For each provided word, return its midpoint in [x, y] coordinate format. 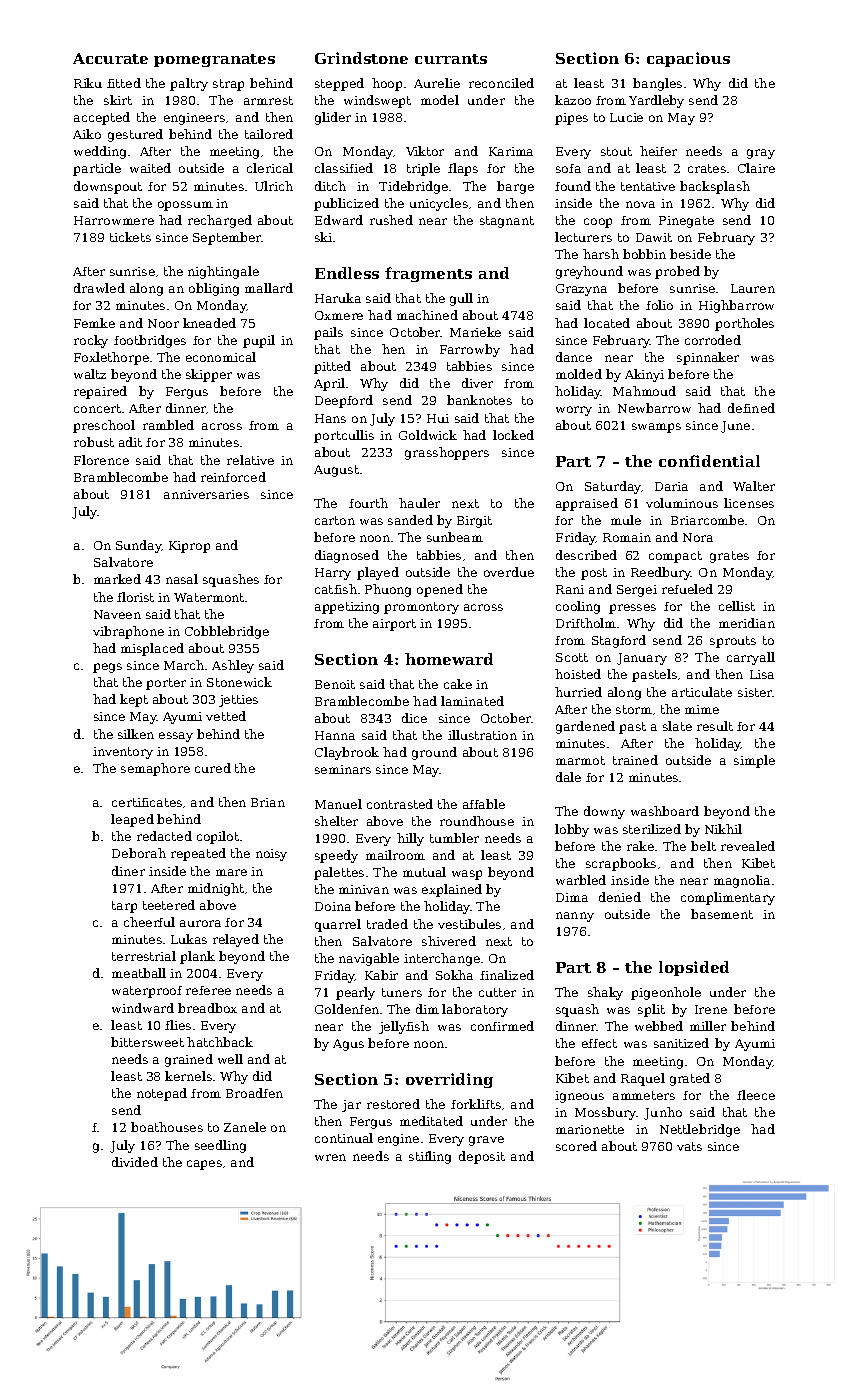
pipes [571, 119]
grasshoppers [447, 453]
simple [754, 761]
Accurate [110, 58]
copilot [218, 837]
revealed [748, 846]
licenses [749, 503]
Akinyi [644, 375]
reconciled [501, 83]
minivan [364, 889]
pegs [107, 668]
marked [117, 579]
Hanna [335, 735]
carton [335, 520]
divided [135, 1162]
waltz [90, 374]
